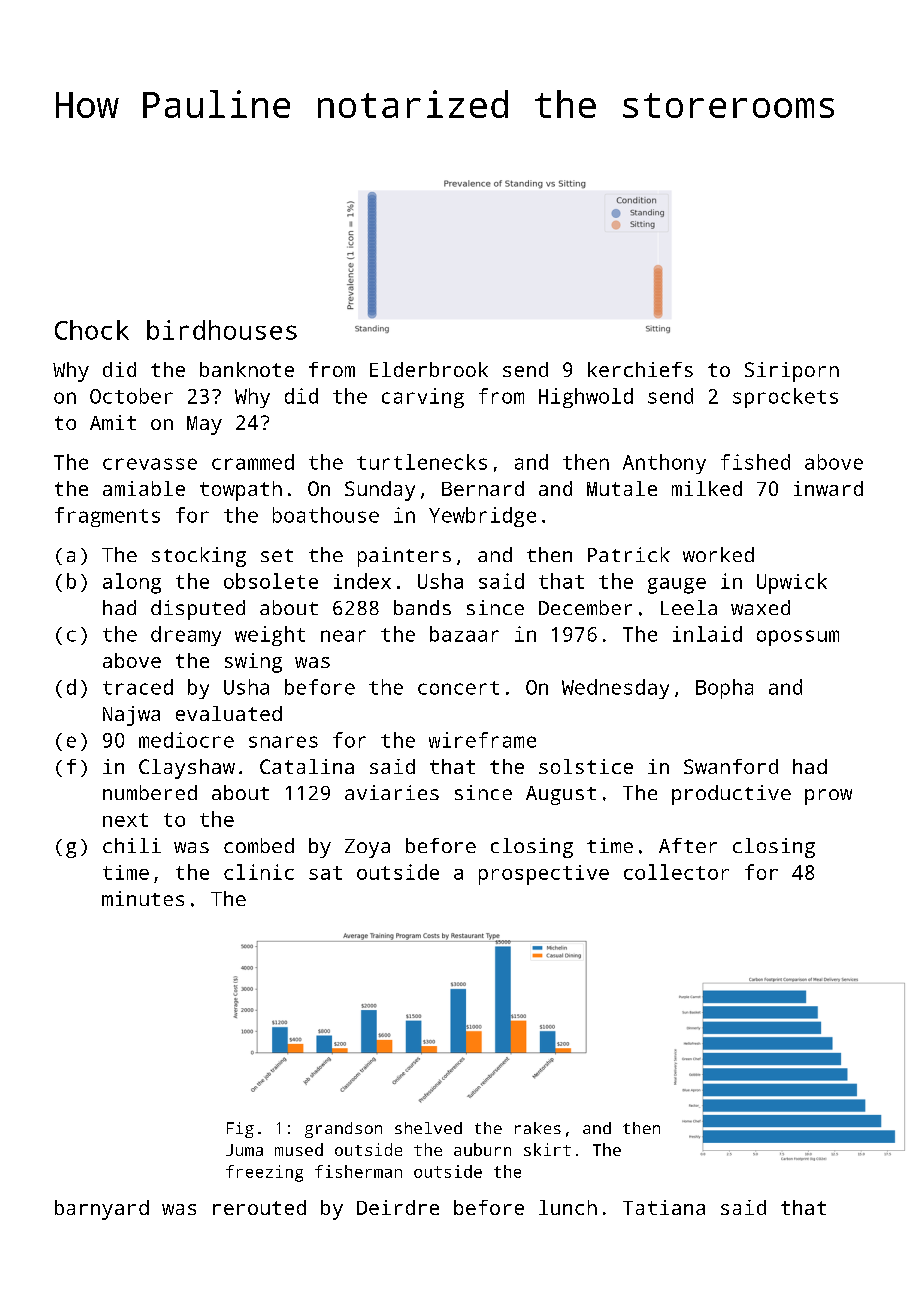  Describe the element at coordinates (792, 372) in the document. I see `Siriporn` at that location.
